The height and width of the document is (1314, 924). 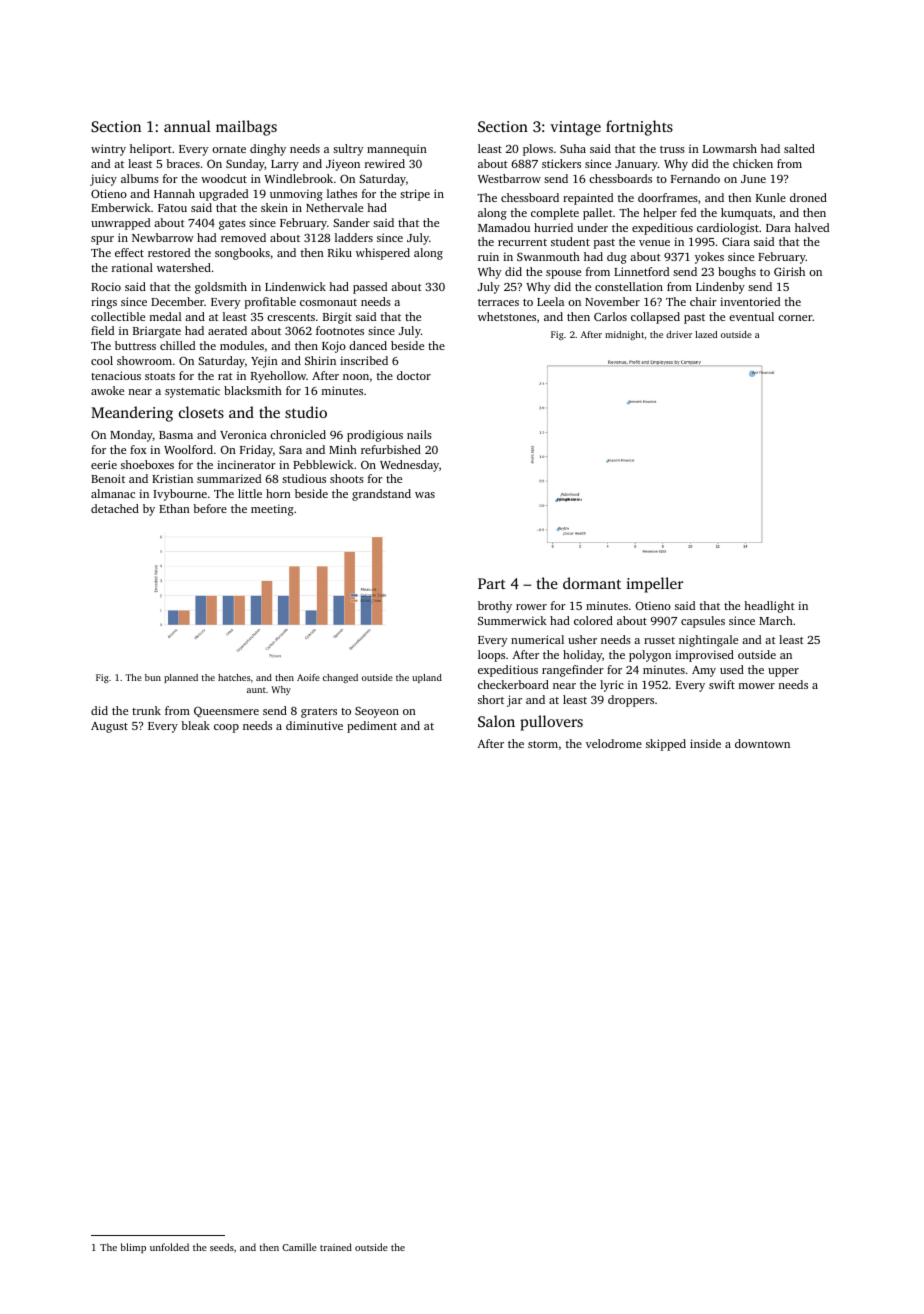 I want to click on fortnights, so click(x=639, y=128).
